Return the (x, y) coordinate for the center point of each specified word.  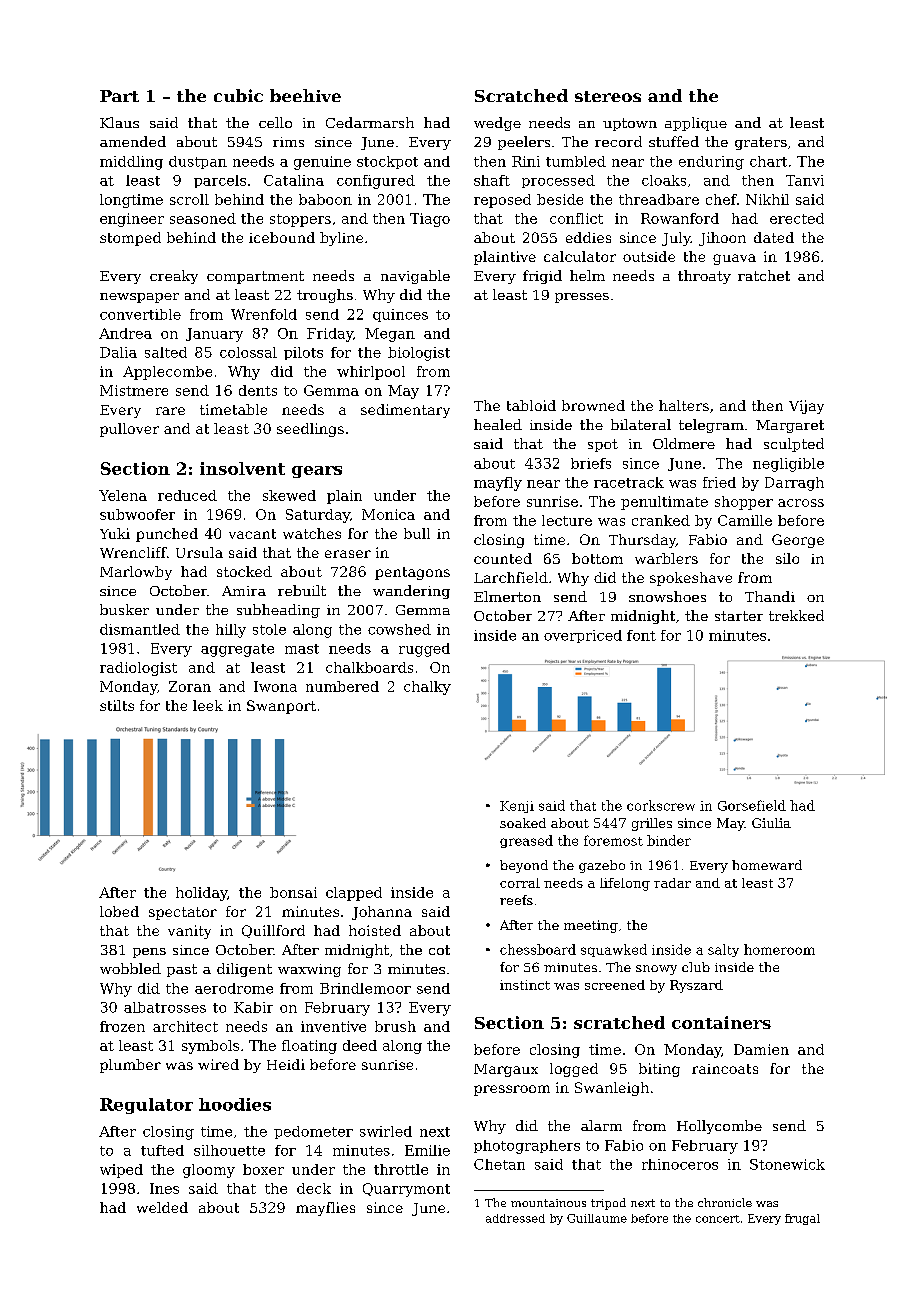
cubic (238, 95)
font (641, 635)
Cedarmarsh (370, 122)
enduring (711, 163)
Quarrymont (406, 1190)
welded (162, 1207)
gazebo (602, 866)
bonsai (293, 892)
